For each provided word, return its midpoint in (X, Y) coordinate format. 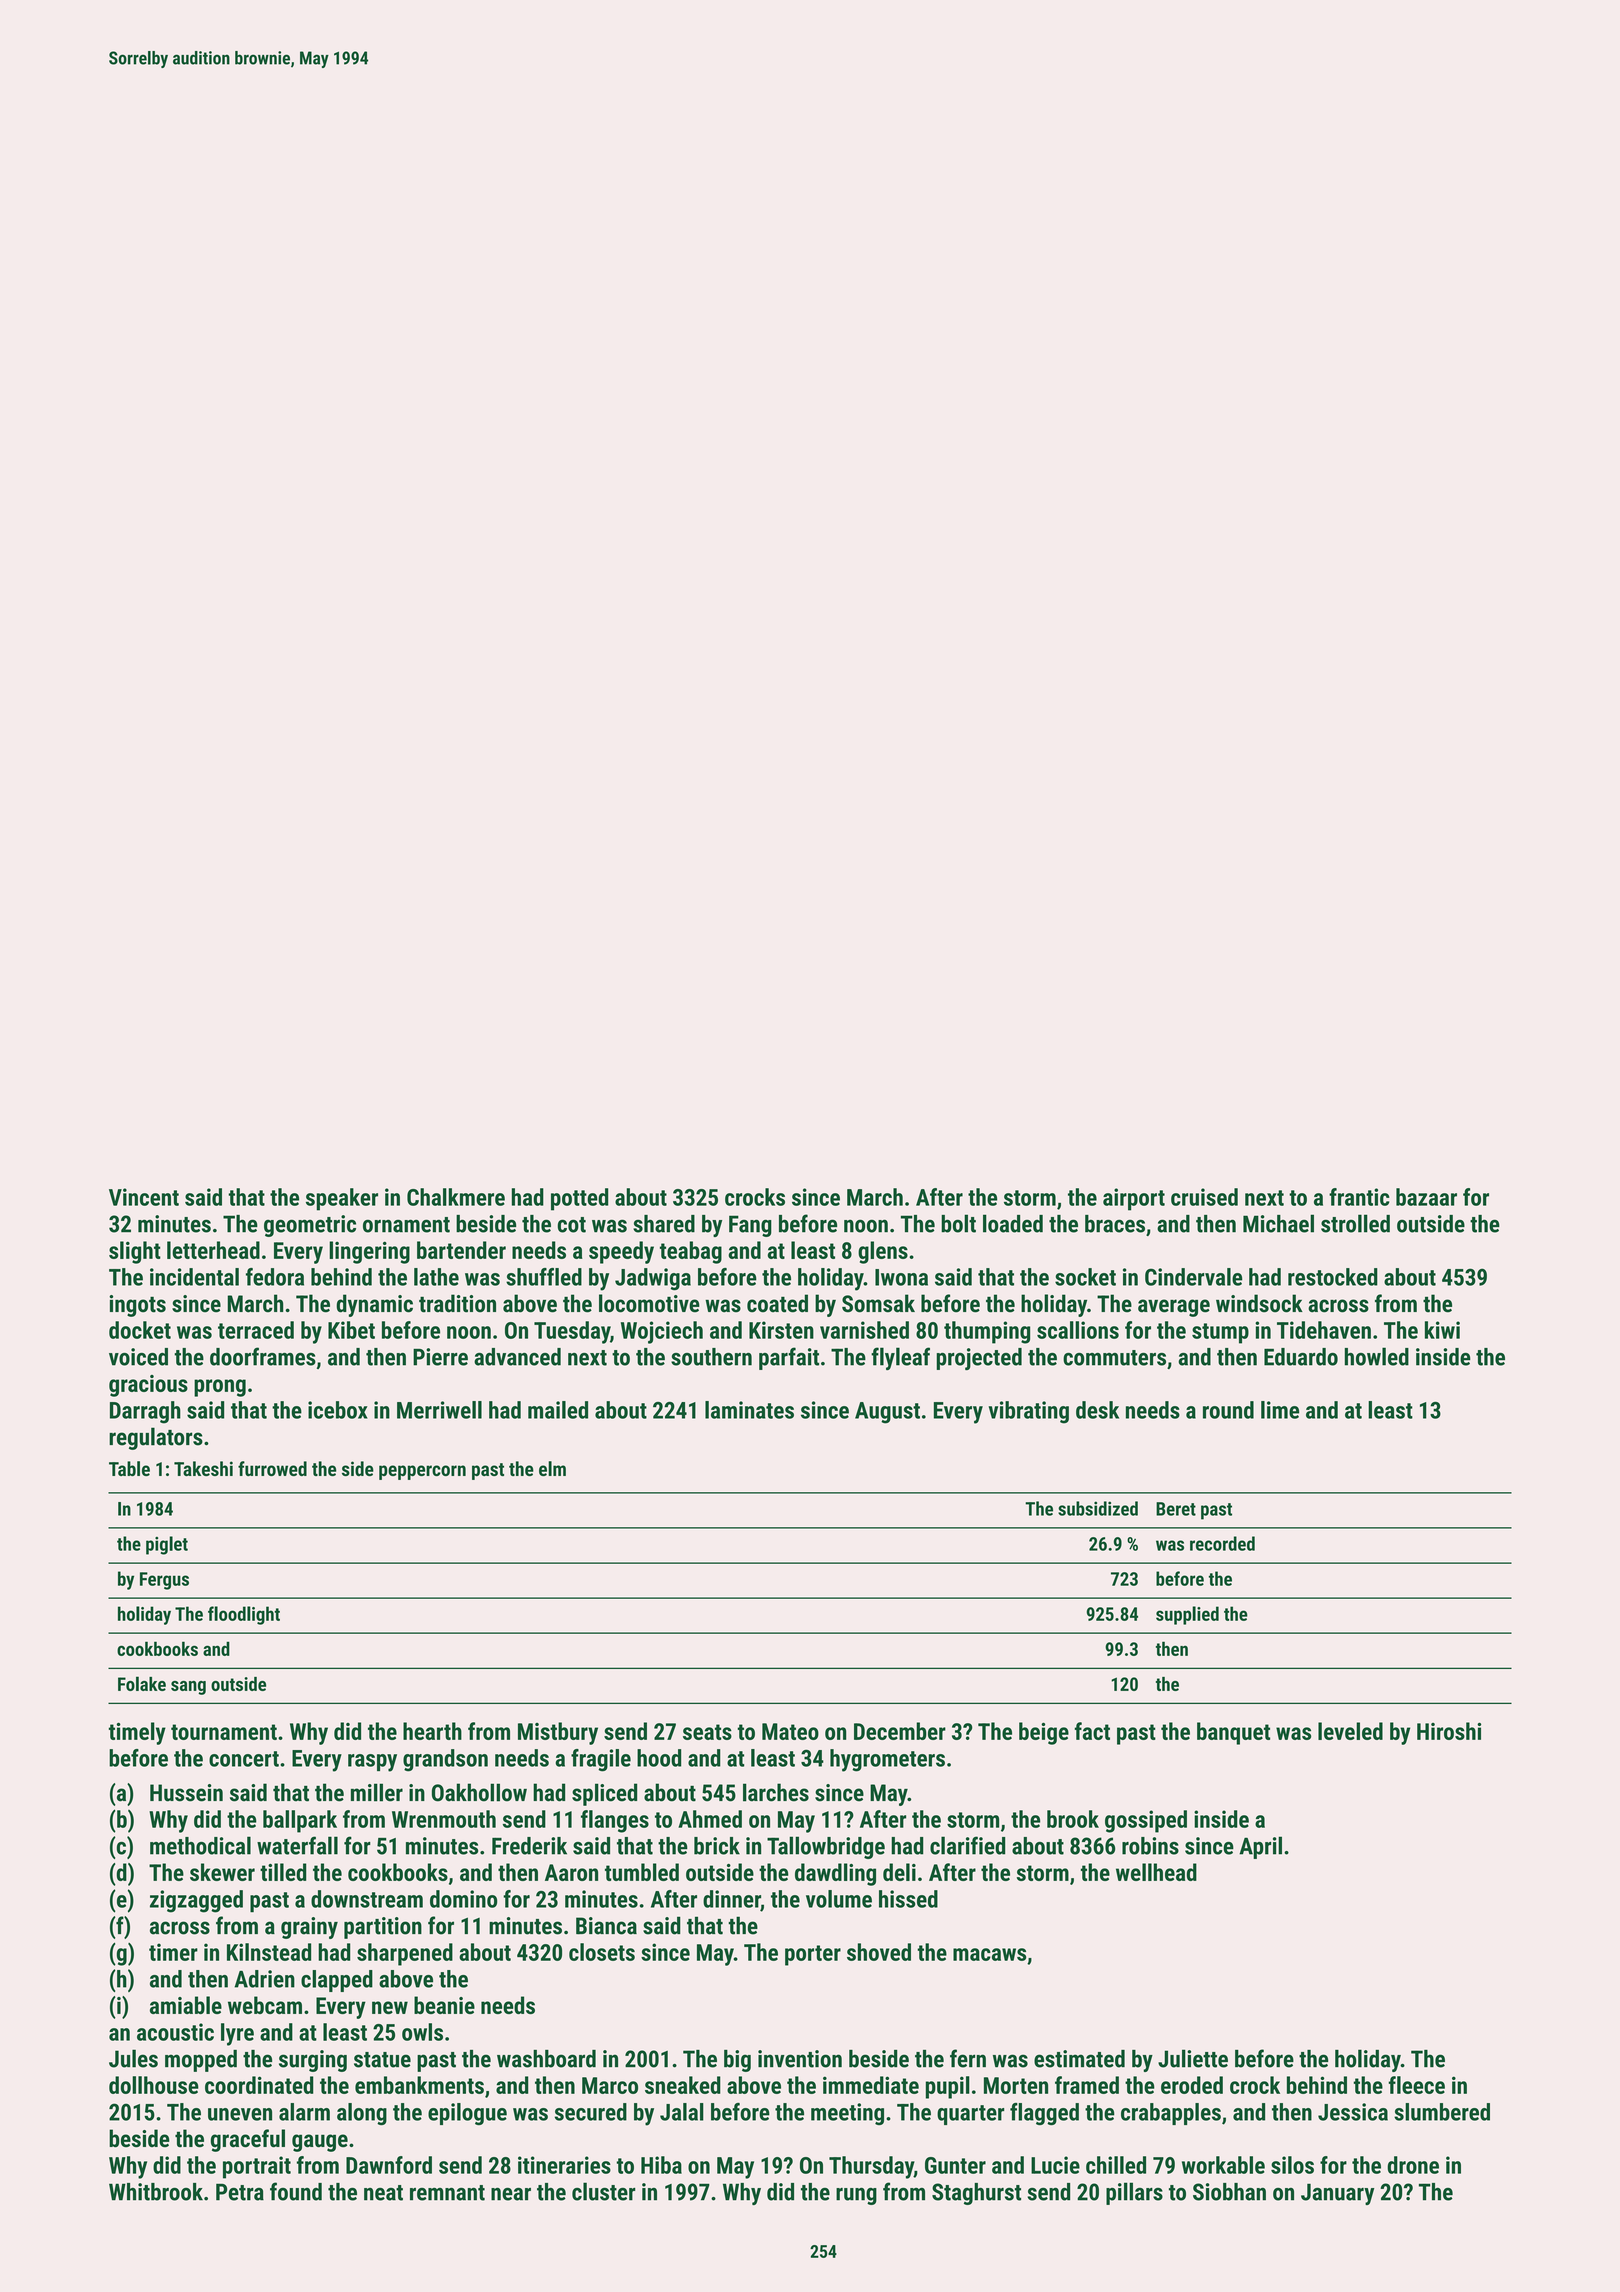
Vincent (144, 1197)
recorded (1222, 1543)
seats (707, 1732)
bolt (958, 1223)
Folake (142, 1683)
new (390, 2007)
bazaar (1426, 1197)
